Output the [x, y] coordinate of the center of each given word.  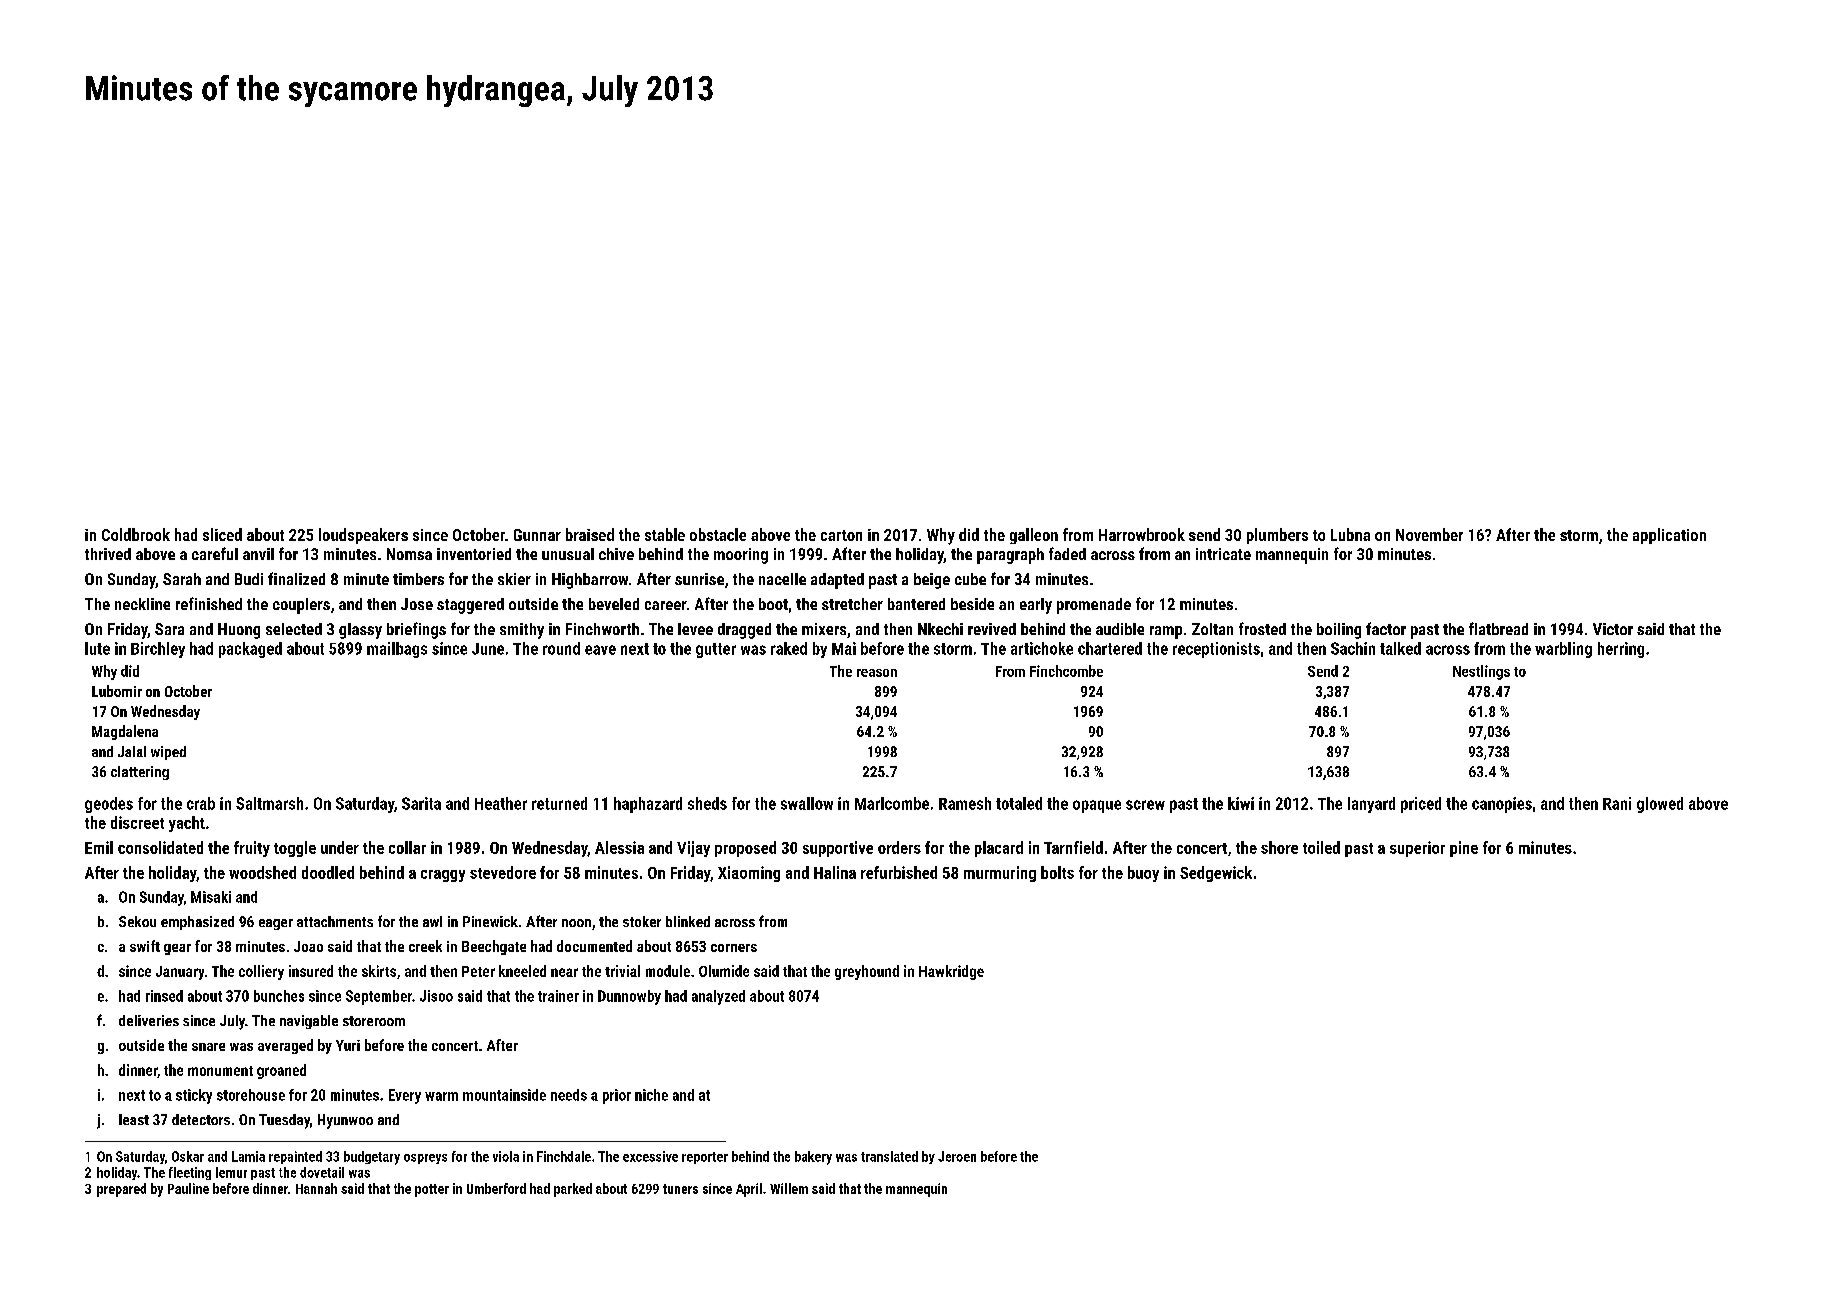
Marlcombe [892, 803]
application [1669, 536]
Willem [789, 1188]
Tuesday [284, 1121]
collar [407, 847]
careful [215, 553]
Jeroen [957, 1156]
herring [1621, 650]
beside [972, 604]
